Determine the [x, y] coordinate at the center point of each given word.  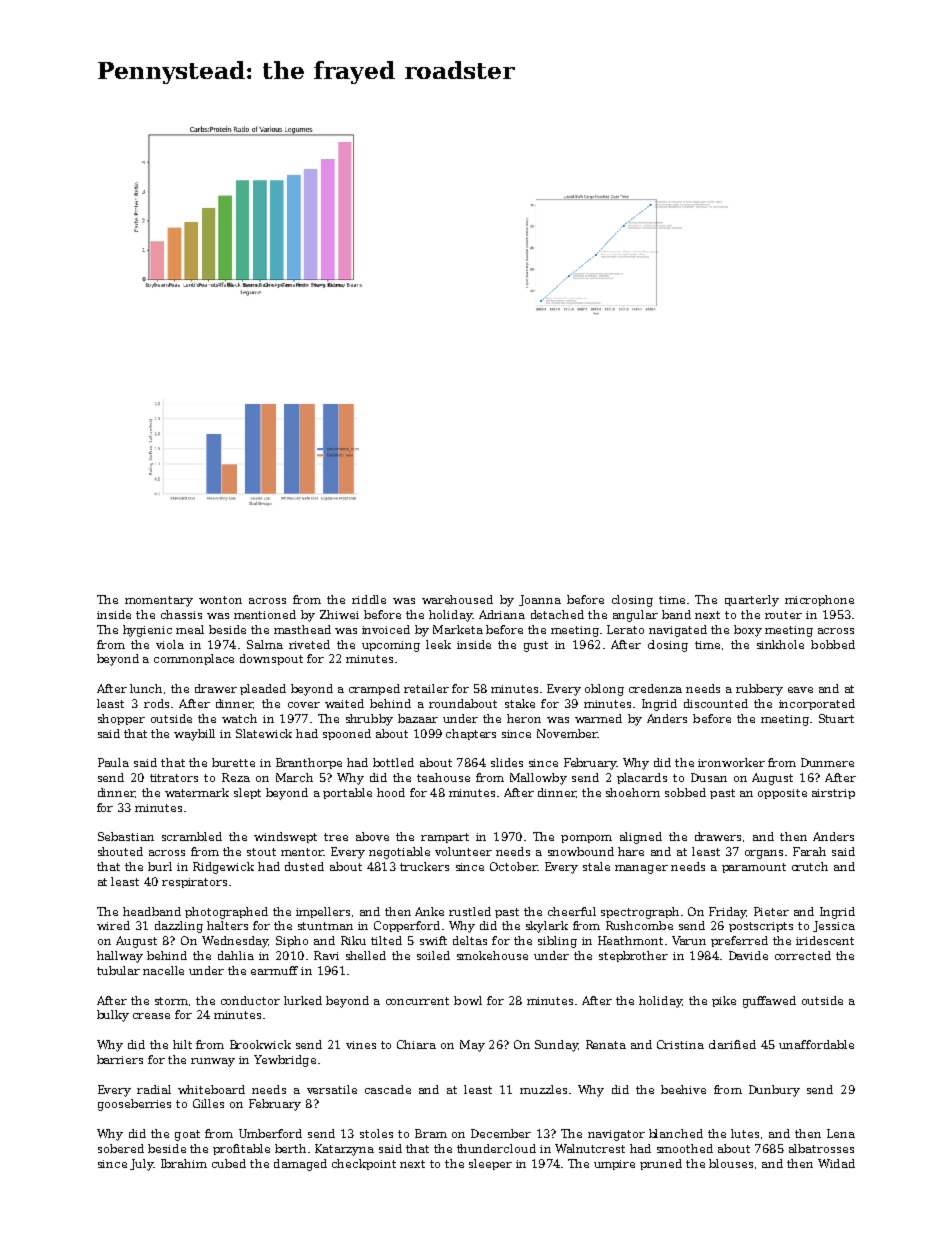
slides [507, 762]
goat [187, 1135]
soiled [433, 955]
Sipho [292, 941]
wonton [220, 600]
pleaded [263, 689]
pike [724, 1001]
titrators [174, 778]
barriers [120, 1059]
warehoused [457, 599]
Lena [841, 1133]
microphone [819, 600]
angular [635, 616]
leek [438, 644]
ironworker [731, 762]
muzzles [543, 1089]
